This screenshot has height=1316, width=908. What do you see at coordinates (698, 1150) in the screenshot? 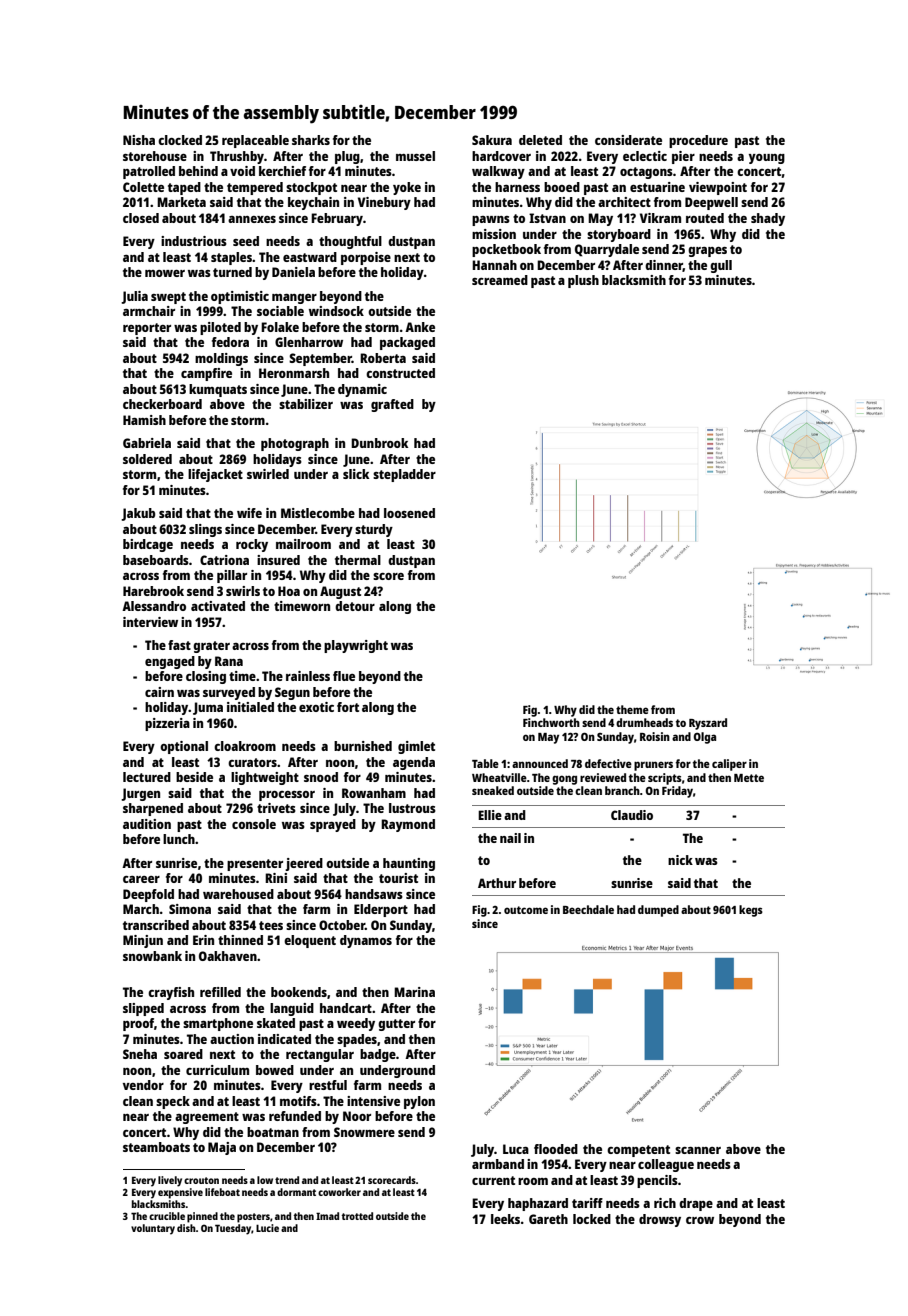
I see `scanner` at bounding box center [698, 1150].
